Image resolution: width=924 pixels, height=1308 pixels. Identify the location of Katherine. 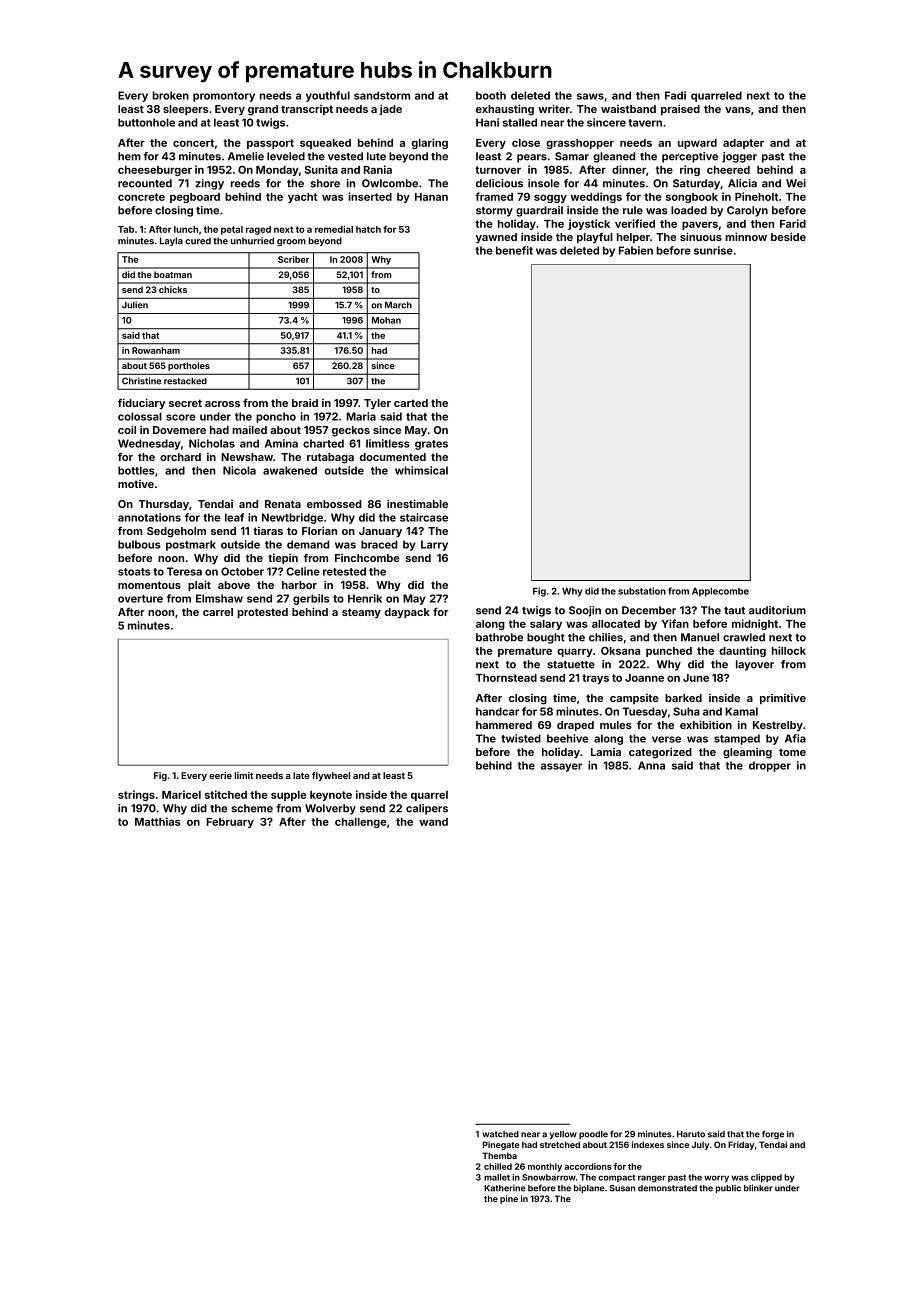
(505, 1188).
